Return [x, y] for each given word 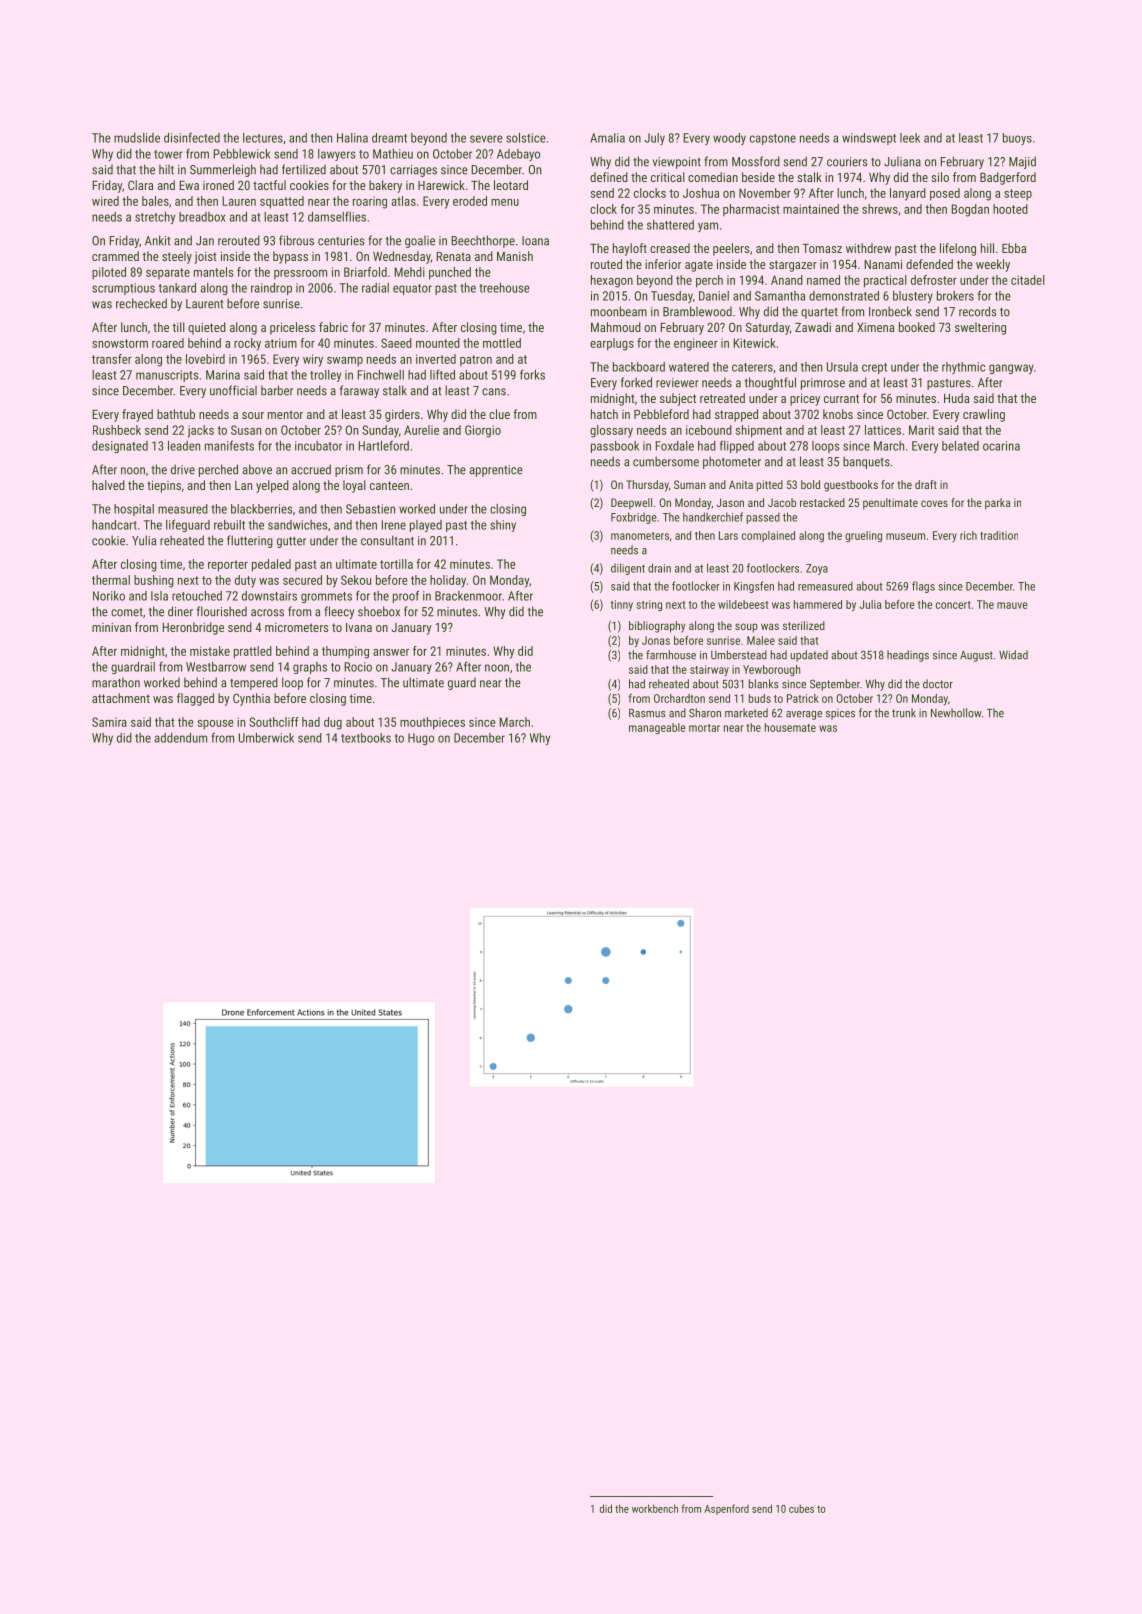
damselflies [337, 217]
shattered [670, 225]
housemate [790, 727]
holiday [448, 581]
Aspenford [726, 1509]
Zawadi [813, 327]
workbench [655, 1508]
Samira [109, 722]
